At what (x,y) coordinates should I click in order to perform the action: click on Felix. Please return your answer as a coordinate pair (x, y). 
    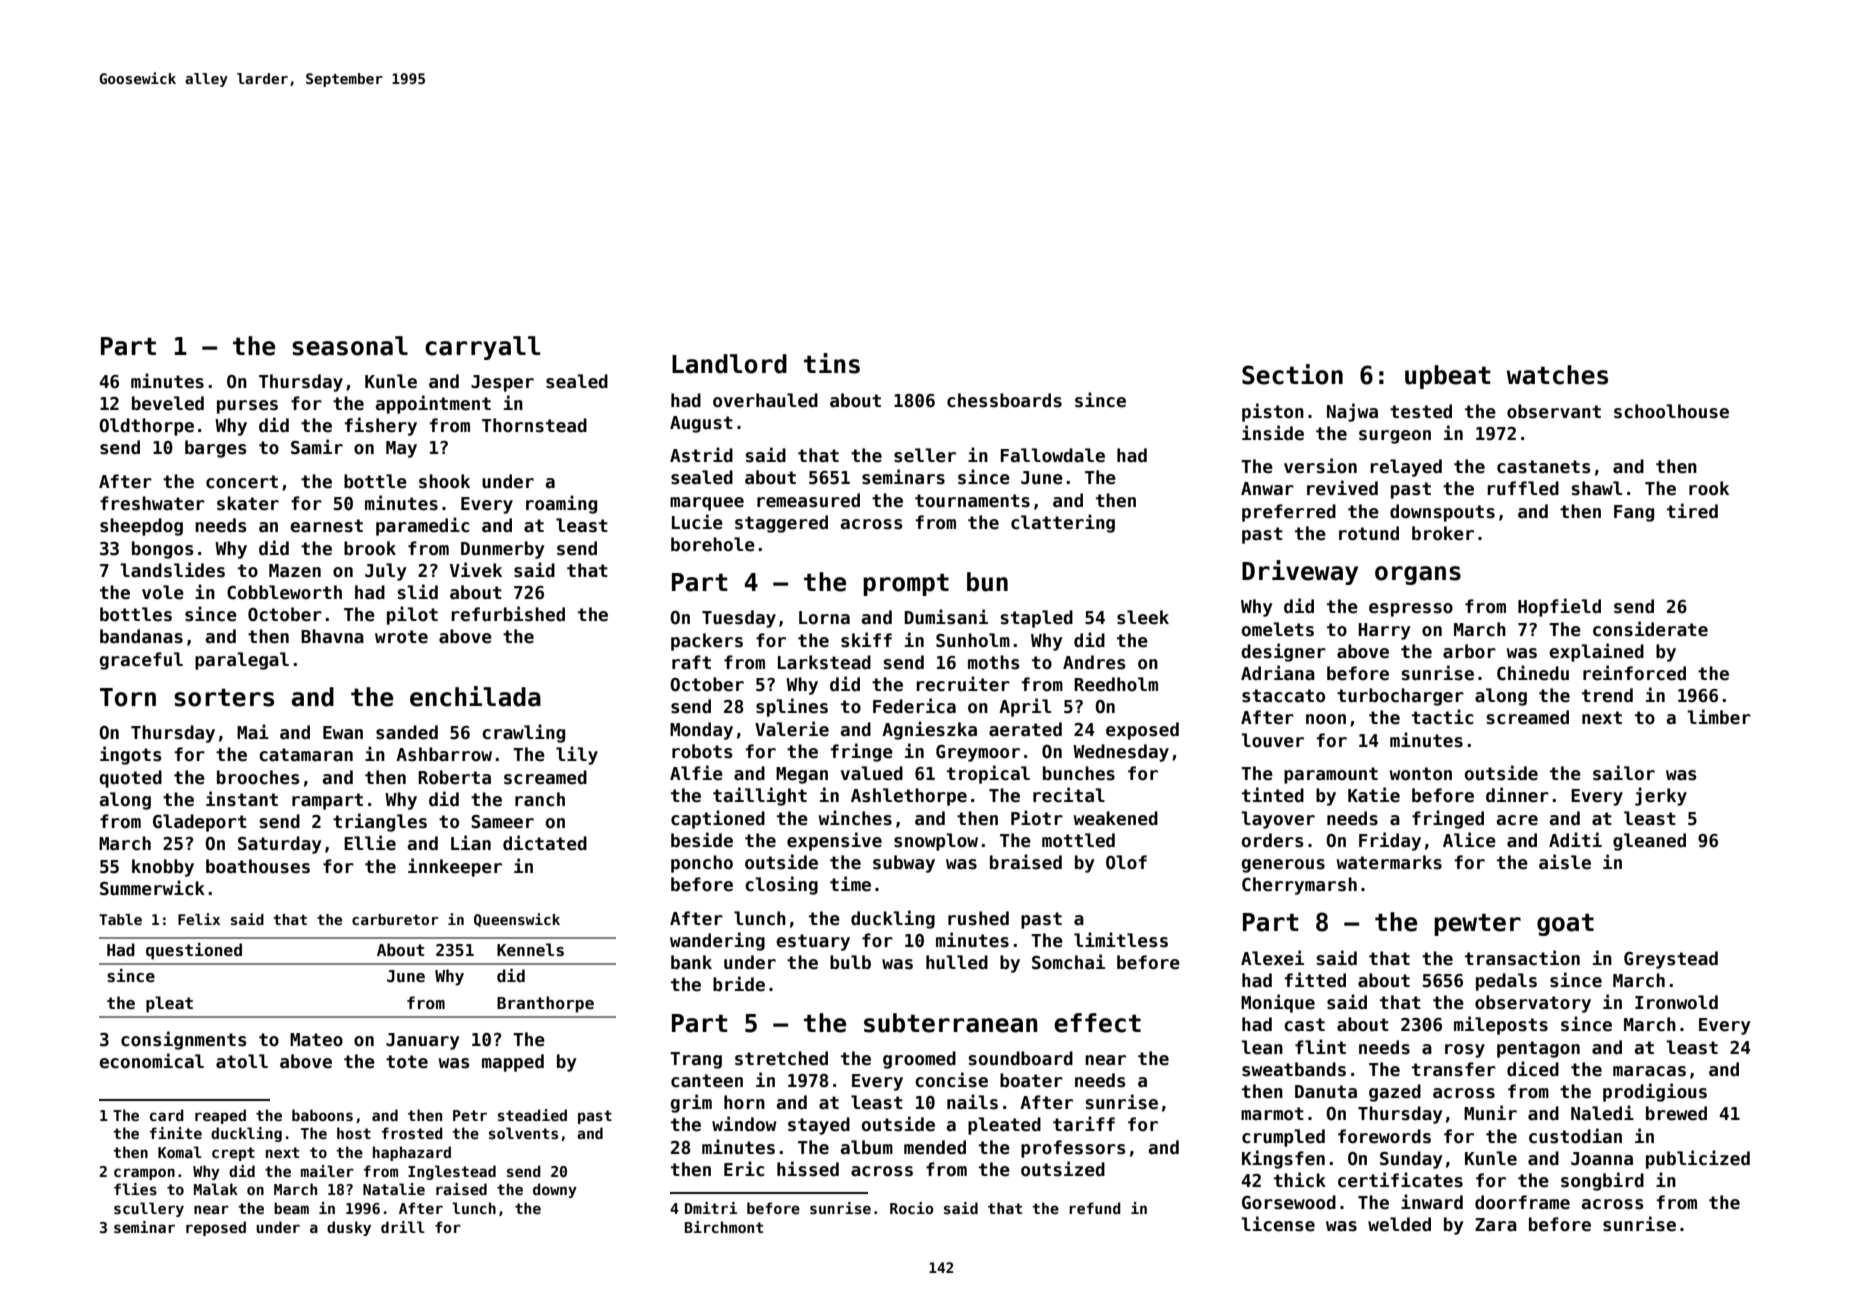
    Looking at the image, I should click on (199, 919).
